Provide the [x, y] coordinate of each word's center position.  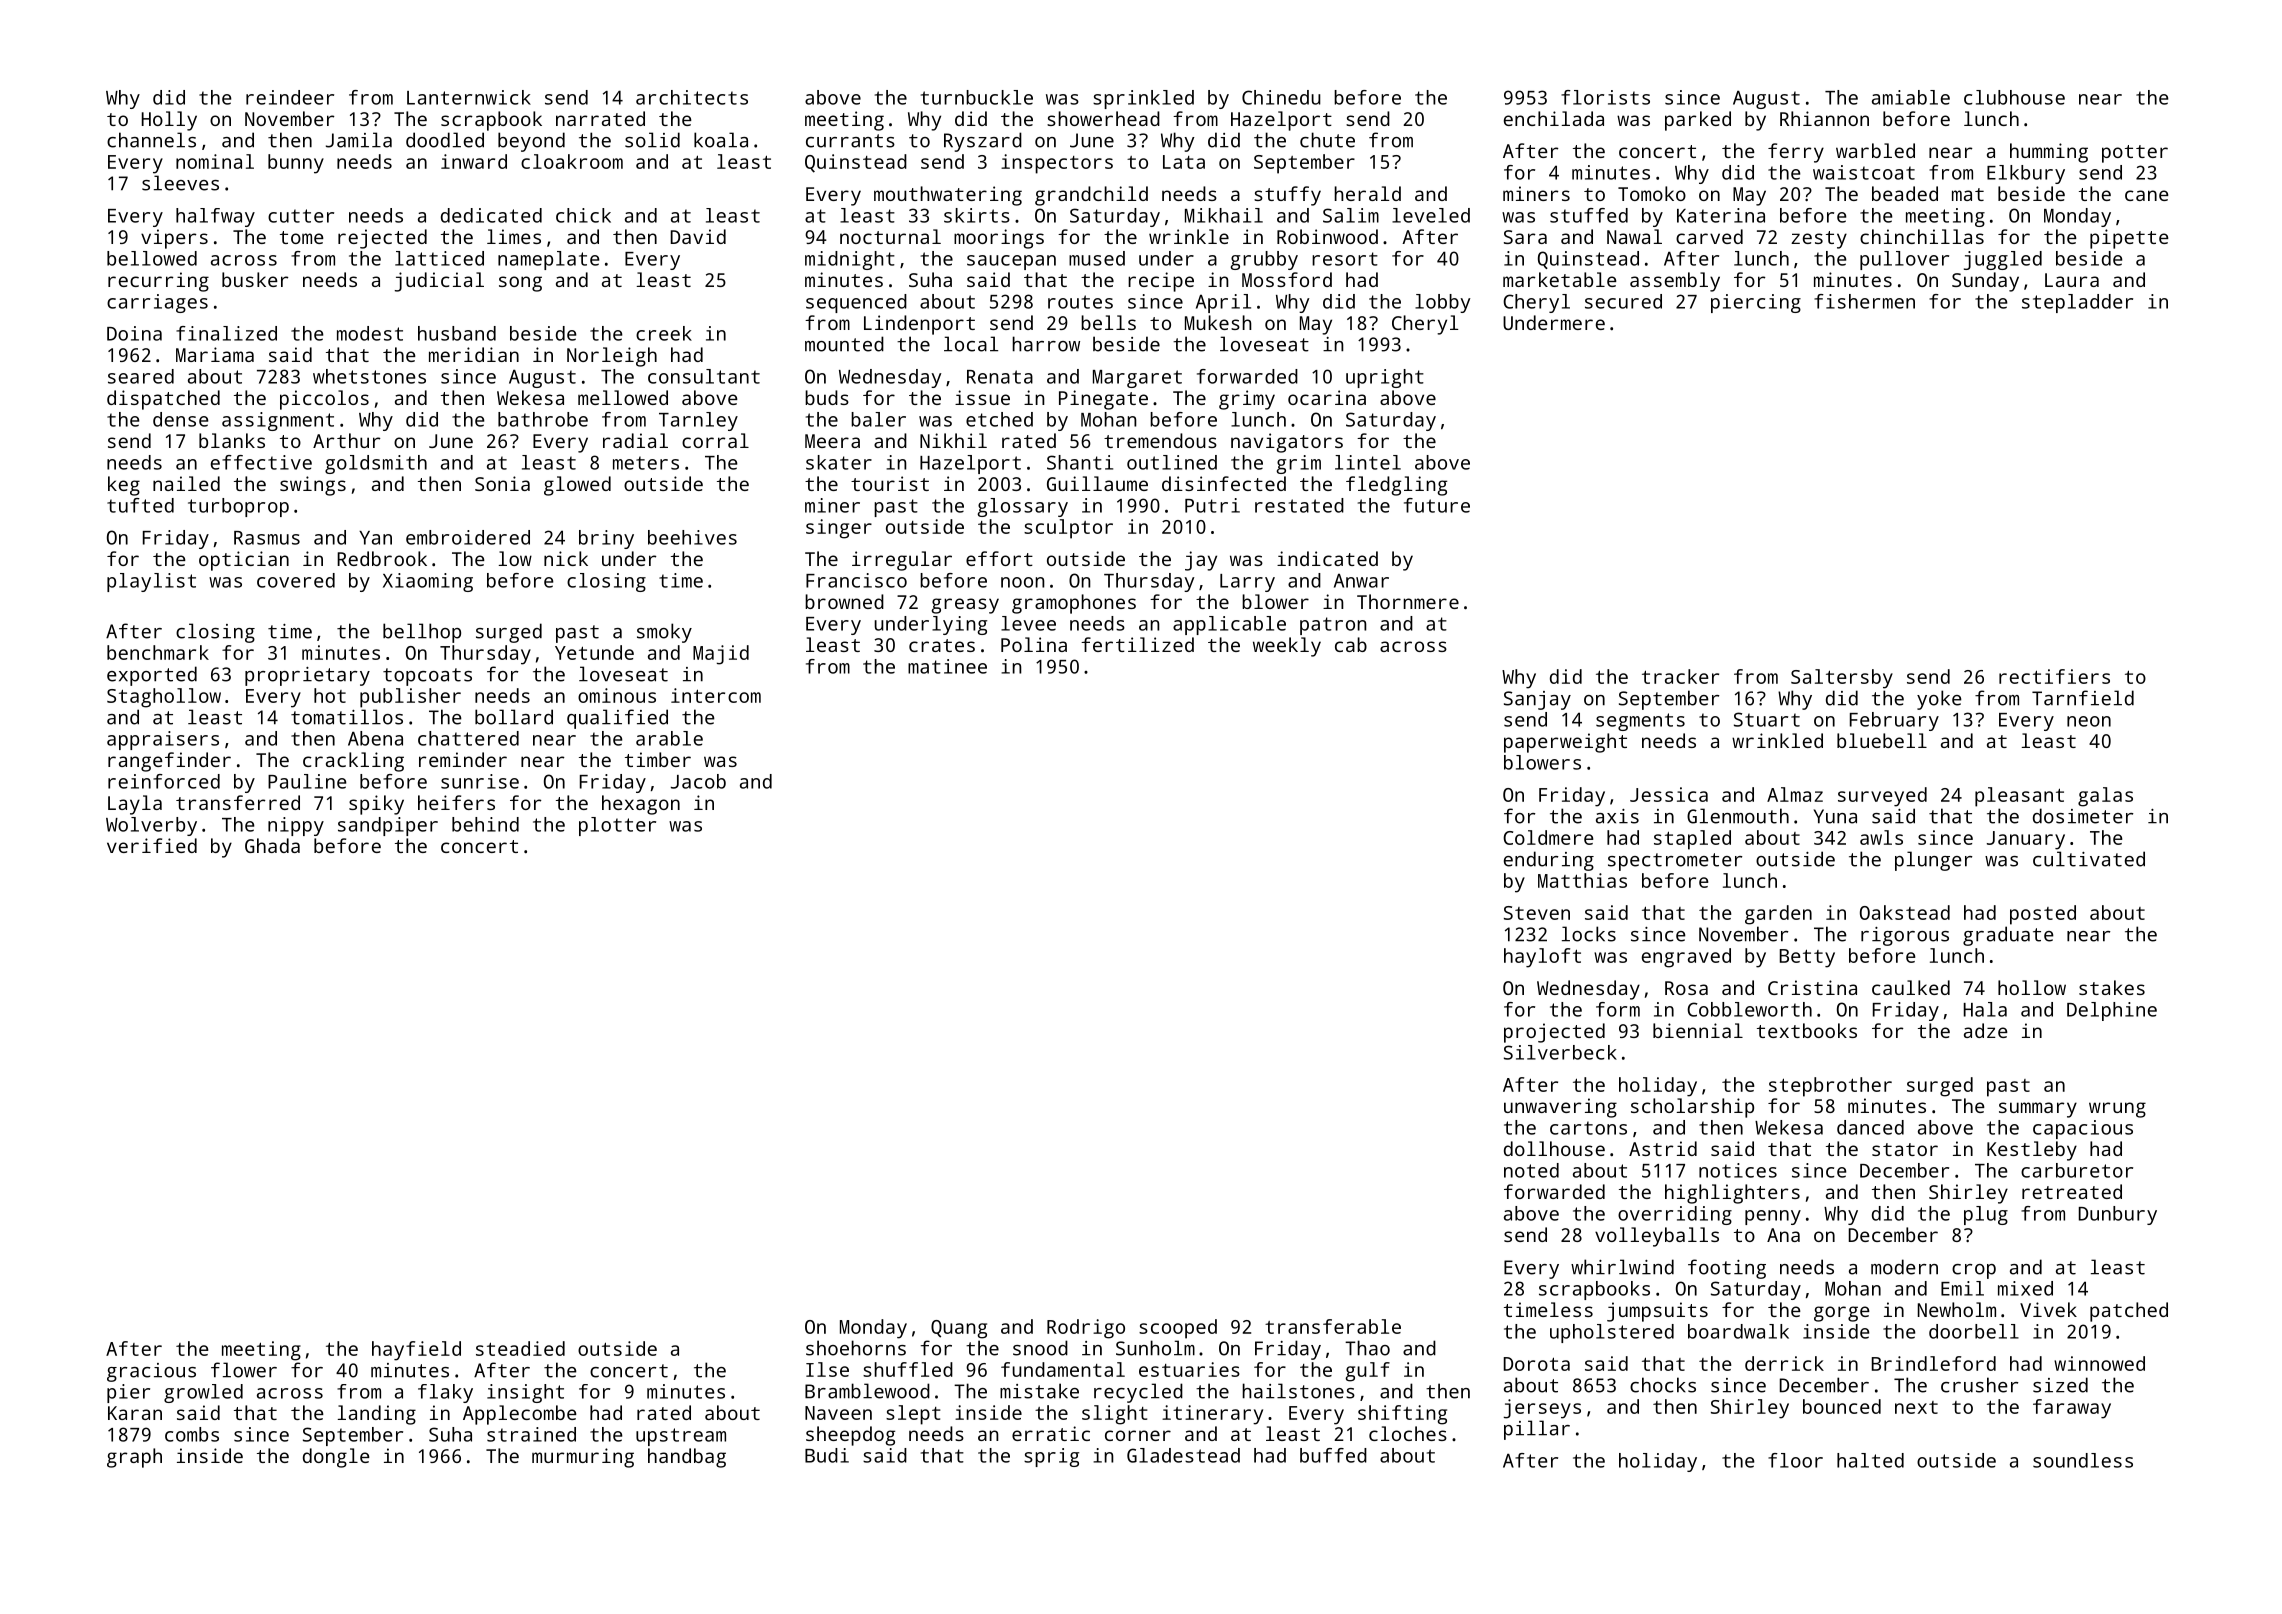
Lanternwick [469, 97]
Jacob [698, 781]
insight [525, 1393]
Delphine [2112, 1011]
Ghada [272, 845]
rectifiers [2054, 676]
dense [180, 419]
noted [1531, 1170]
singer [839, 529]
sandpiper [388, 826]
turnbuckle [977, 97]
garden [1778, 915]
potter [2135, 154]
